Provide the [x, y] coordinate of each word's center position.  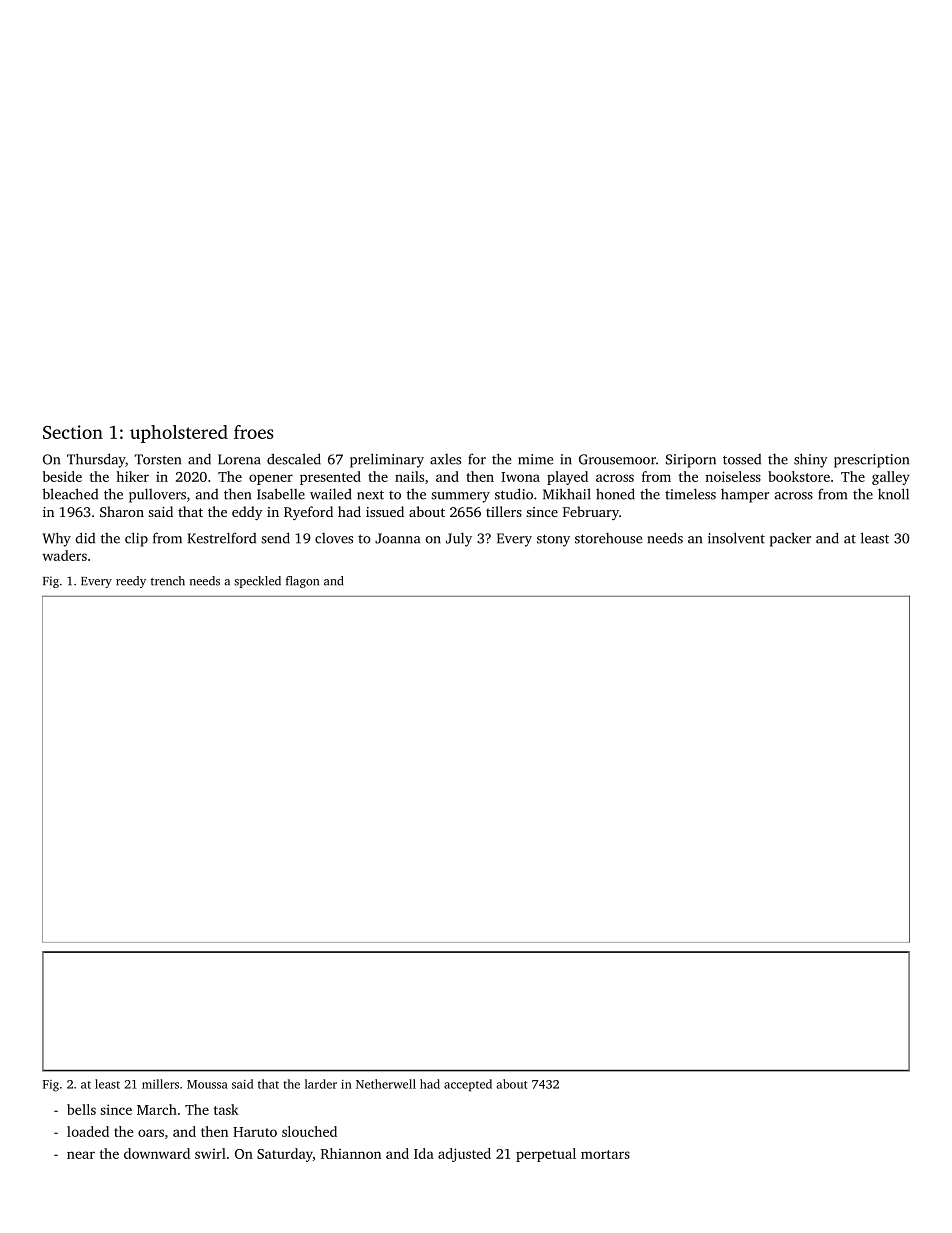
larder [321, 1084]
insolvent [736, 538]
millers [160, 1084]
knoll [893, 494]
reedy [131, 582]
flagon [302, 582]
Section [73, 432]
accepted [468, 1085]
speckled [257, 582]
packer [790, 539]
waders [65, 555]
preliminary [387, 460]
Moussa [207, 1084]
